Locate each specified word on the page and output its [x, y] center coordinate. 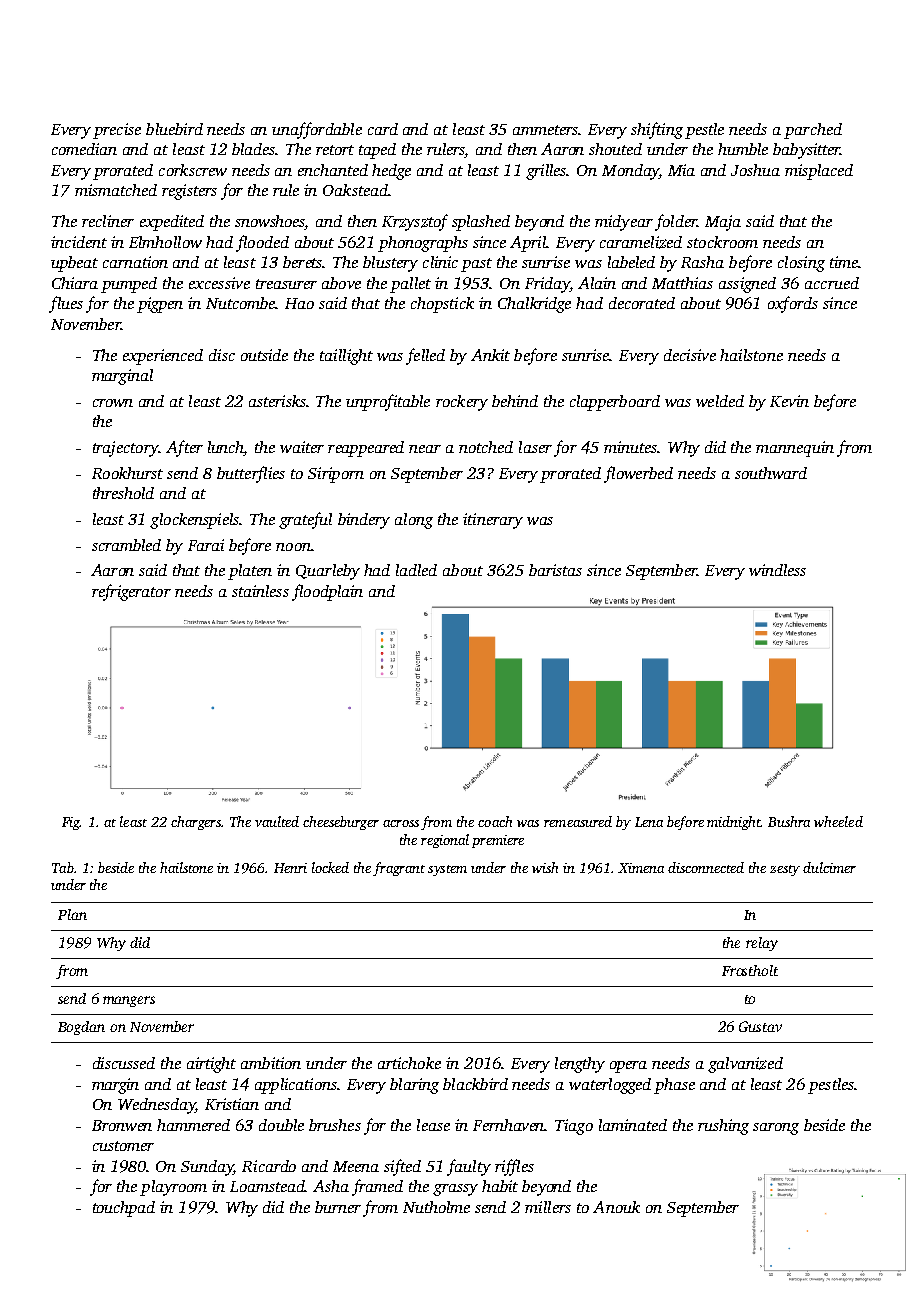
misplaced [819, 172]
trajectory [125, 449]
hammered [193, 1125]
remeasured [578, 821]
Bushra [789, 821]
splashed [481, 223]
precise [117, 131]
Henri [290, 868]
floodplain [327, 592]
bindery [364, 521]
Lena [649, 822]
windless [777, 570]
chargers [196, 823]
